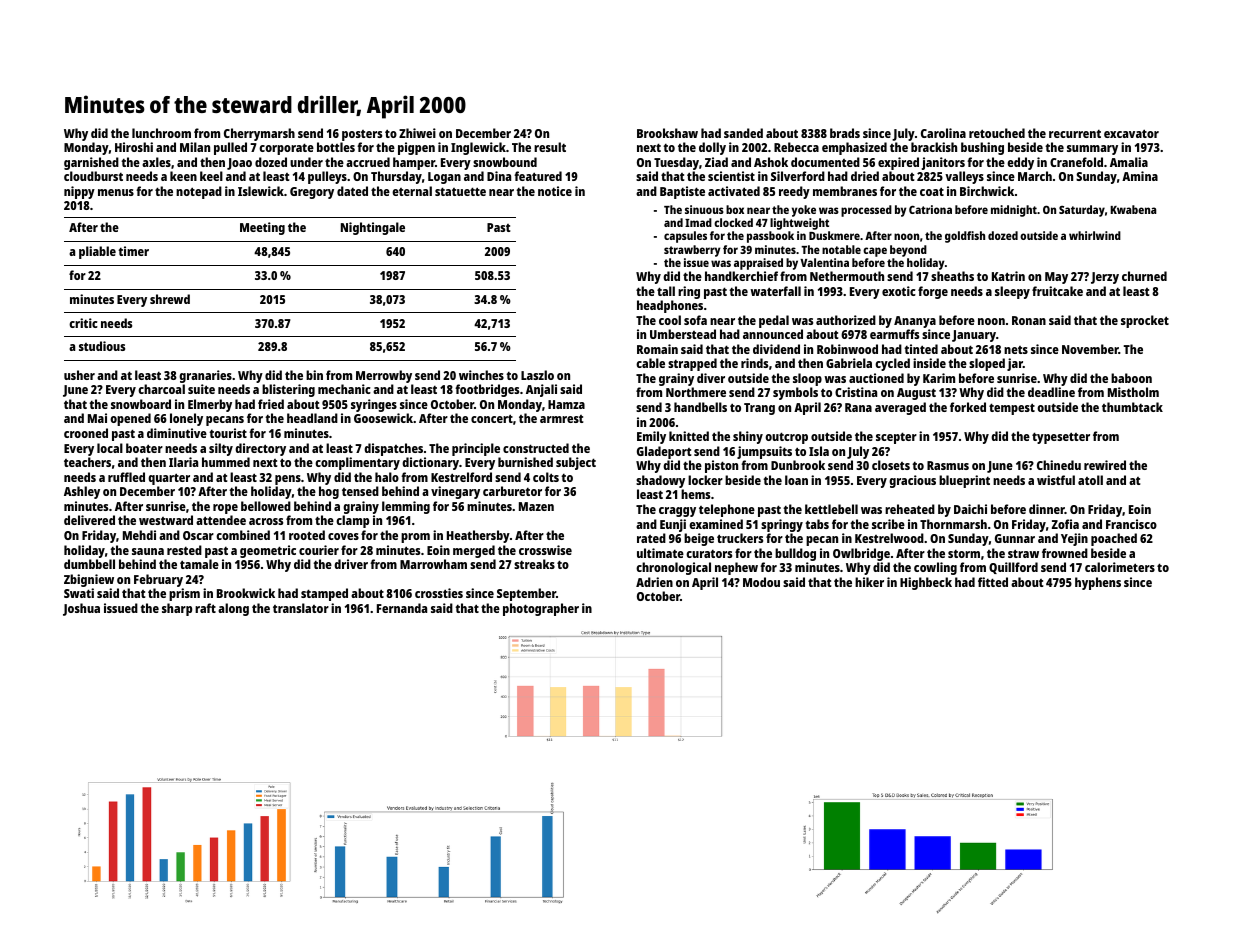 Image resolution: width=1233 pixels, height=952 pixels. Describe the element at coordinates (505, 162) in the page. I see `snowbound` at that location.
